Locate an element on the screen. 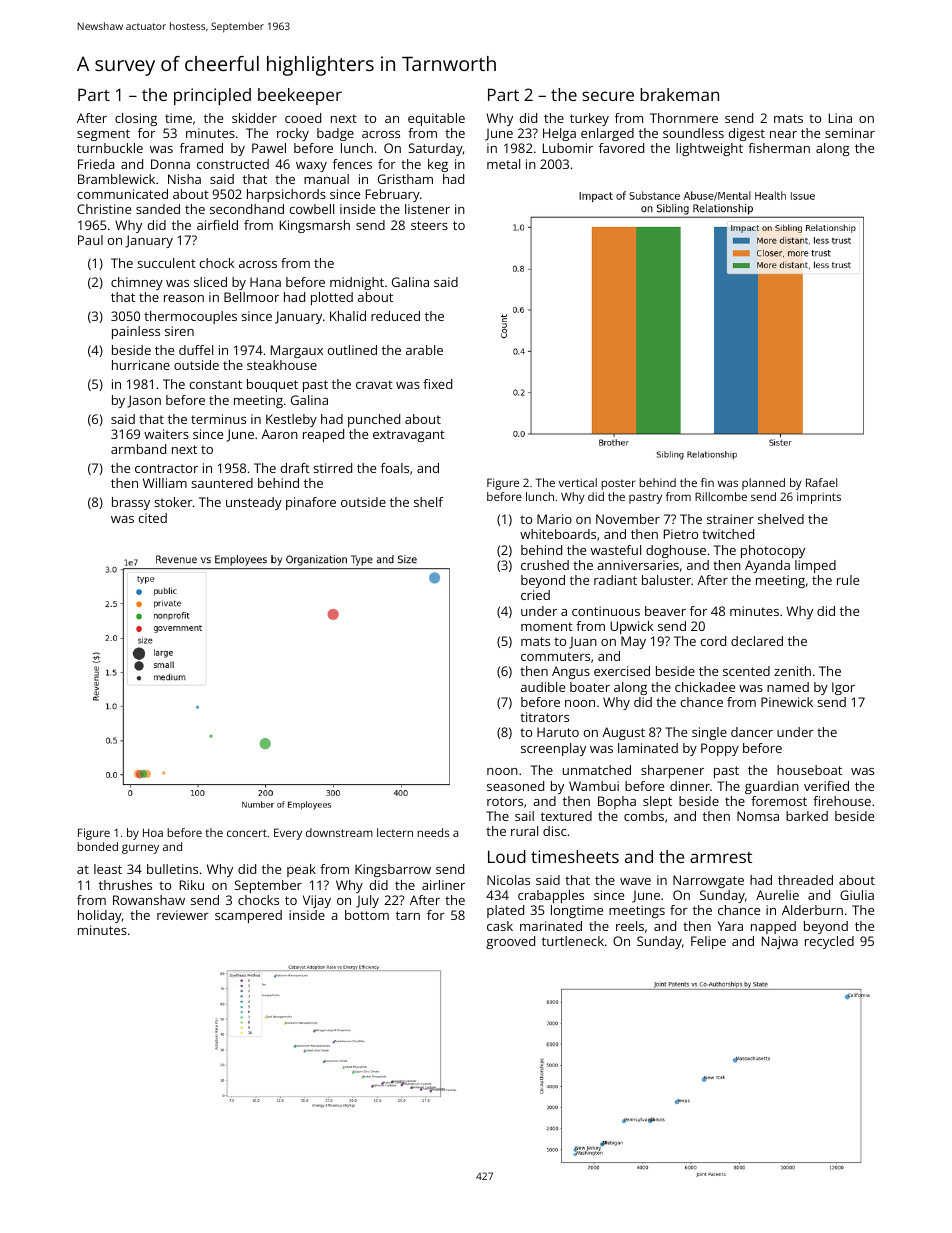 The image size is (952, 1233). secure is located at coordinates (608, 96).
